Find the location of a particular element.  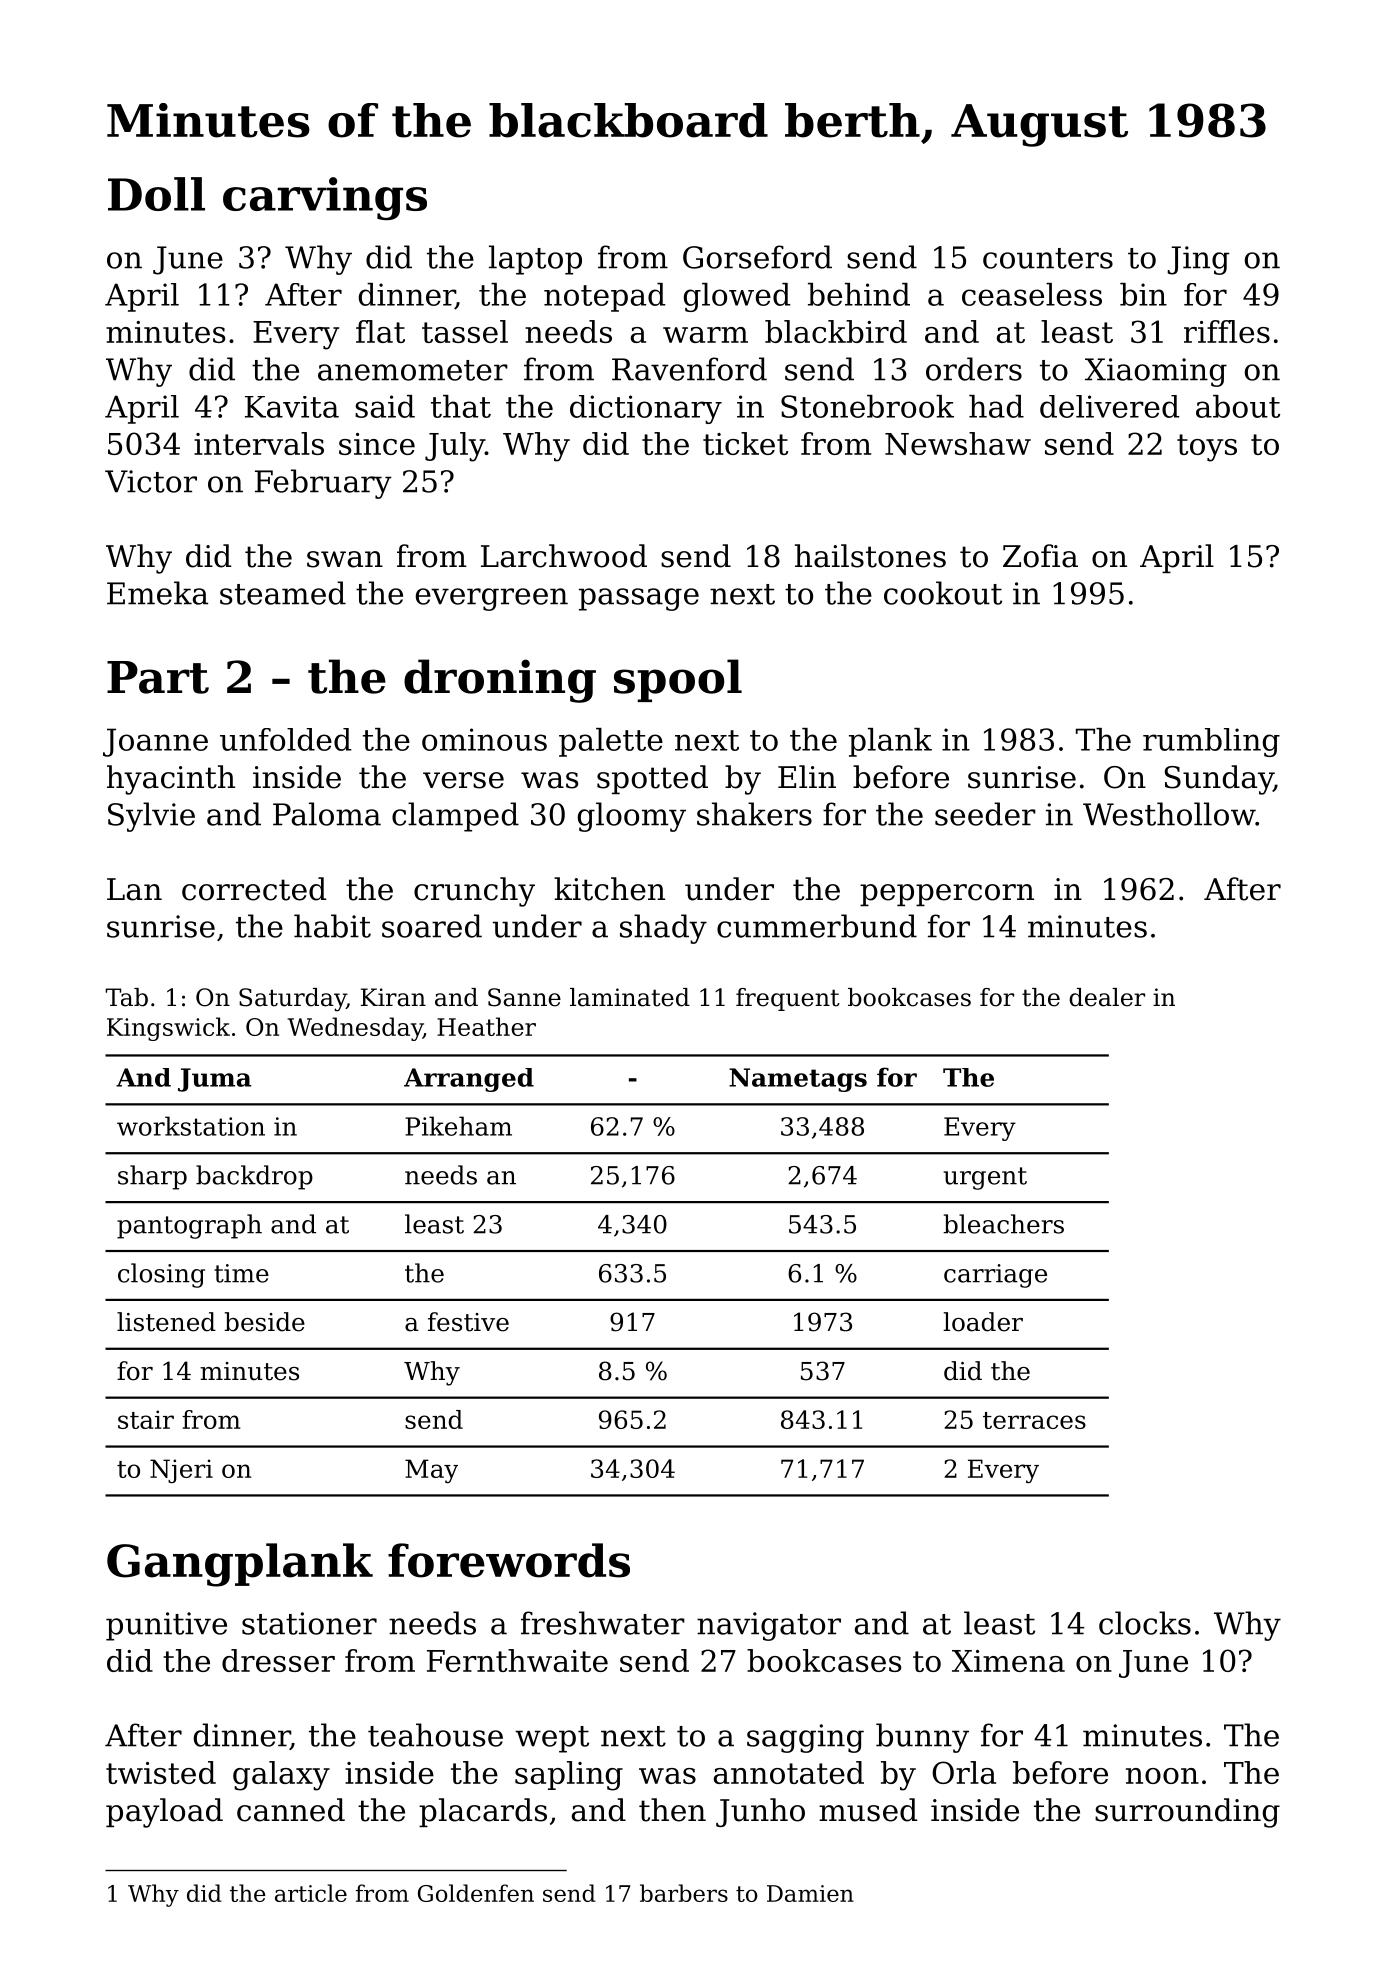

forewords is located at coordinates (509, 1560).
